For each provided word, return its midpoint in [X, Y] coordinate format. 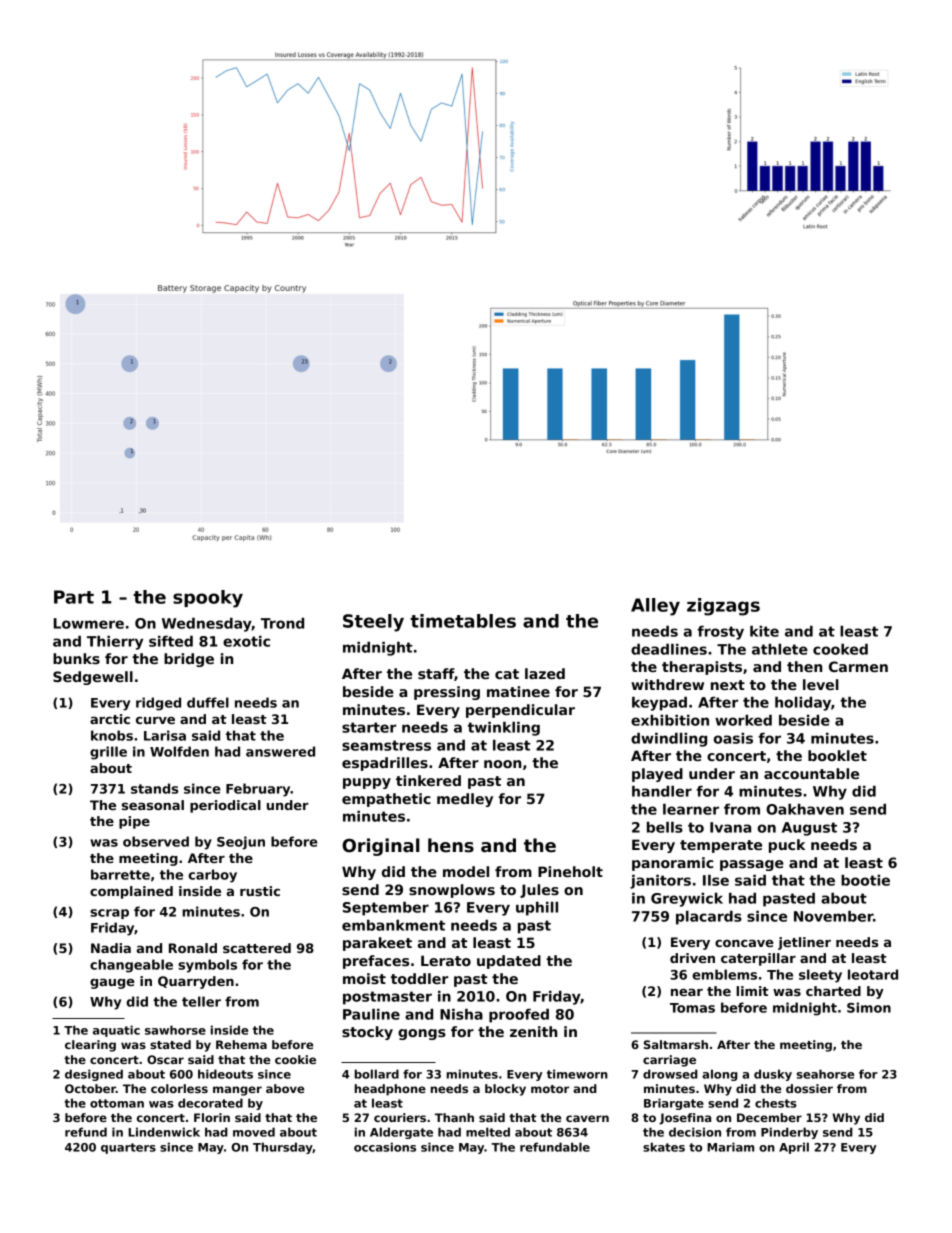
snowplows [452, 891]
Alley [655, 607]
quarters [128, 1148]
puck [787, 846]
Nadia [111, 948]
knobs [112, 735]
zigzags [723, 607]
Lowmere [89, 623]
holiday [803, 704]
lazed [545, 673]
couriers [400, 1117]
